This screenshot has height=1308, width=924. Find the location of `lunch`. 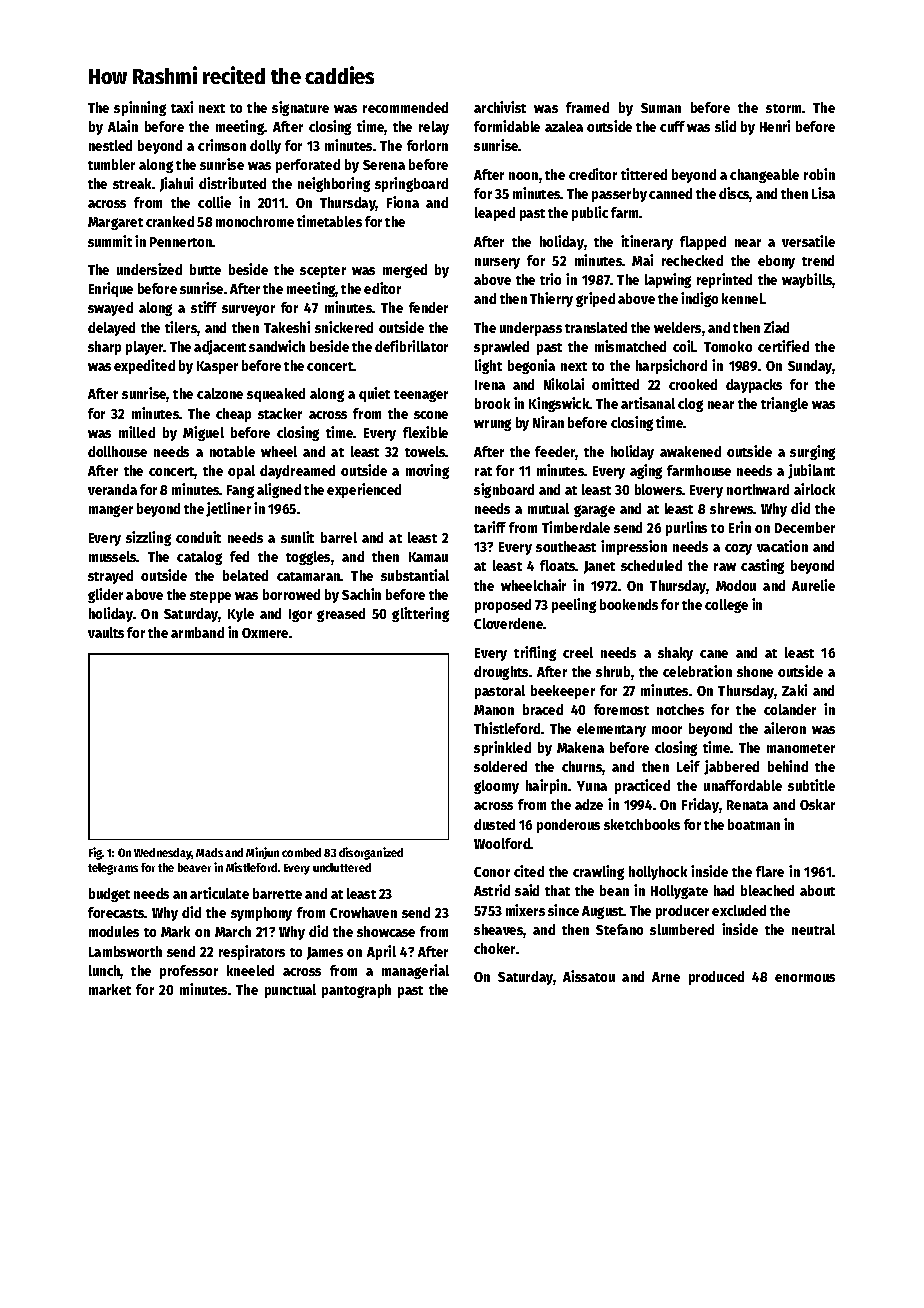

lunch is located at coordinates (105, 972).
